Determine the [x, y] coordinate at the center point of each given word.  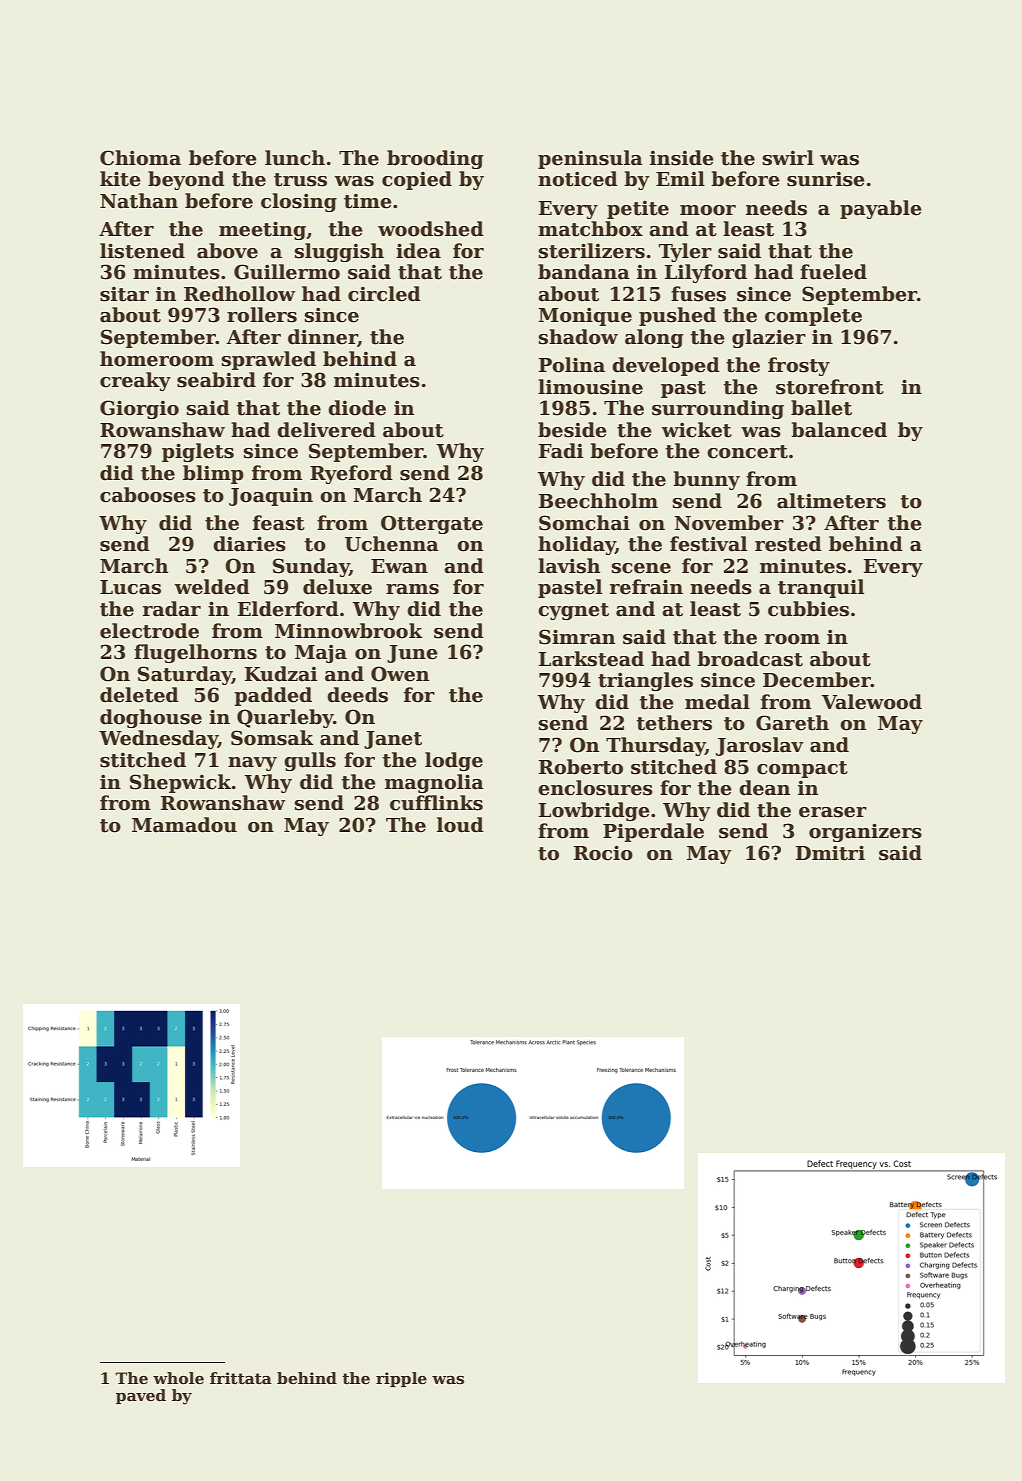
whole [178, 1378]
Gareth [792, 723]
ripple [401, 1379]
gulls [310, 761]
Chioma [140, 158]
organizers [865, 832]
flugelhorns [195, 653]
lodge [454, 761]
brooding [435, 159]
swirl [788, 158]
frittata [241, 1378]
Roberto [581, 767]
